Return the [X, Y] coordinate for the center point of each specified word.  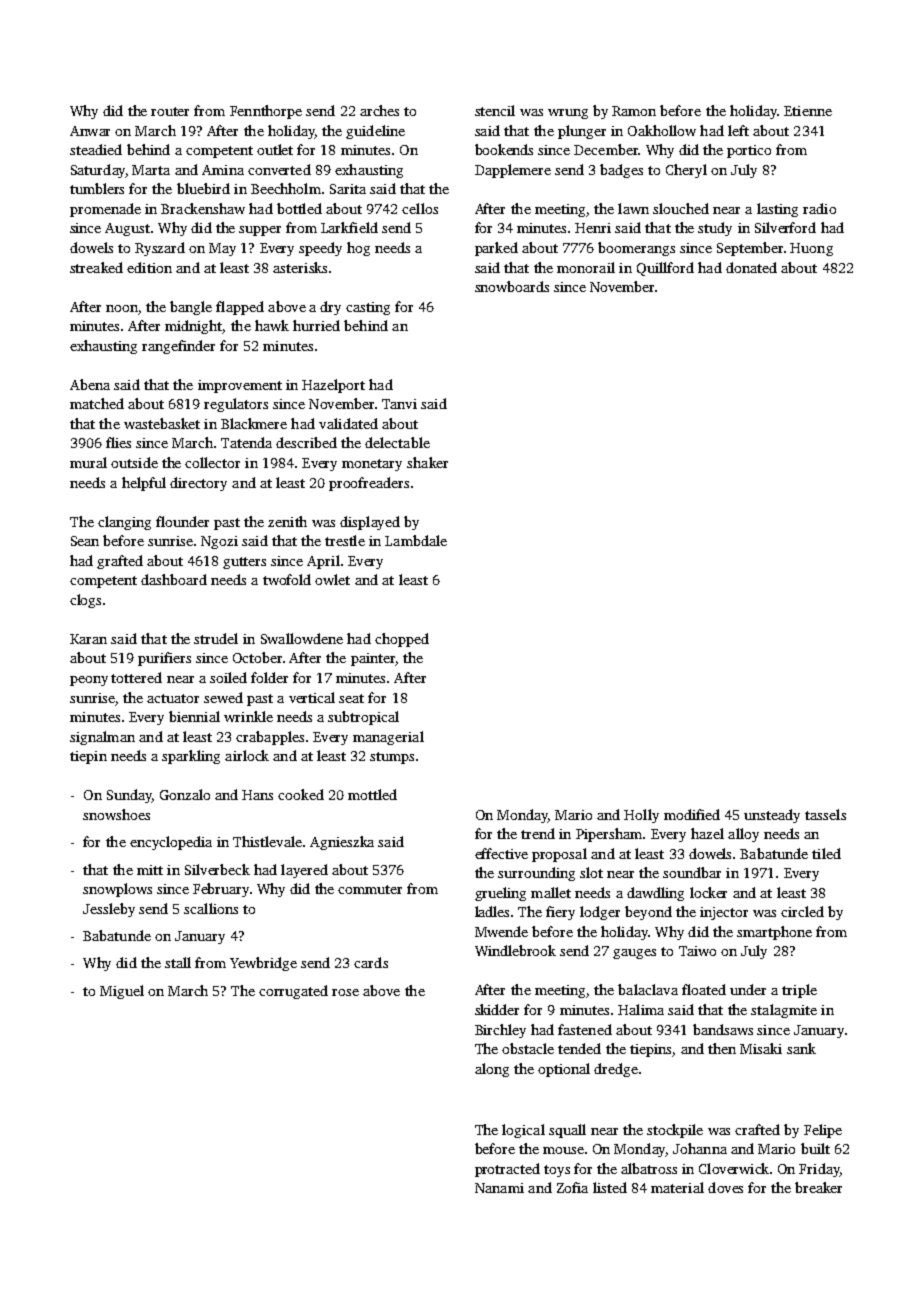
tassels [825, 814]
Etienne [808, 111]
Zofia [572, 1187]
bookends [504, 149]
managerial [388, 738]
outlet [275, 149]
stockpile [675, 1131]
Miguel [122, 992]
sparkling [191, 757]
